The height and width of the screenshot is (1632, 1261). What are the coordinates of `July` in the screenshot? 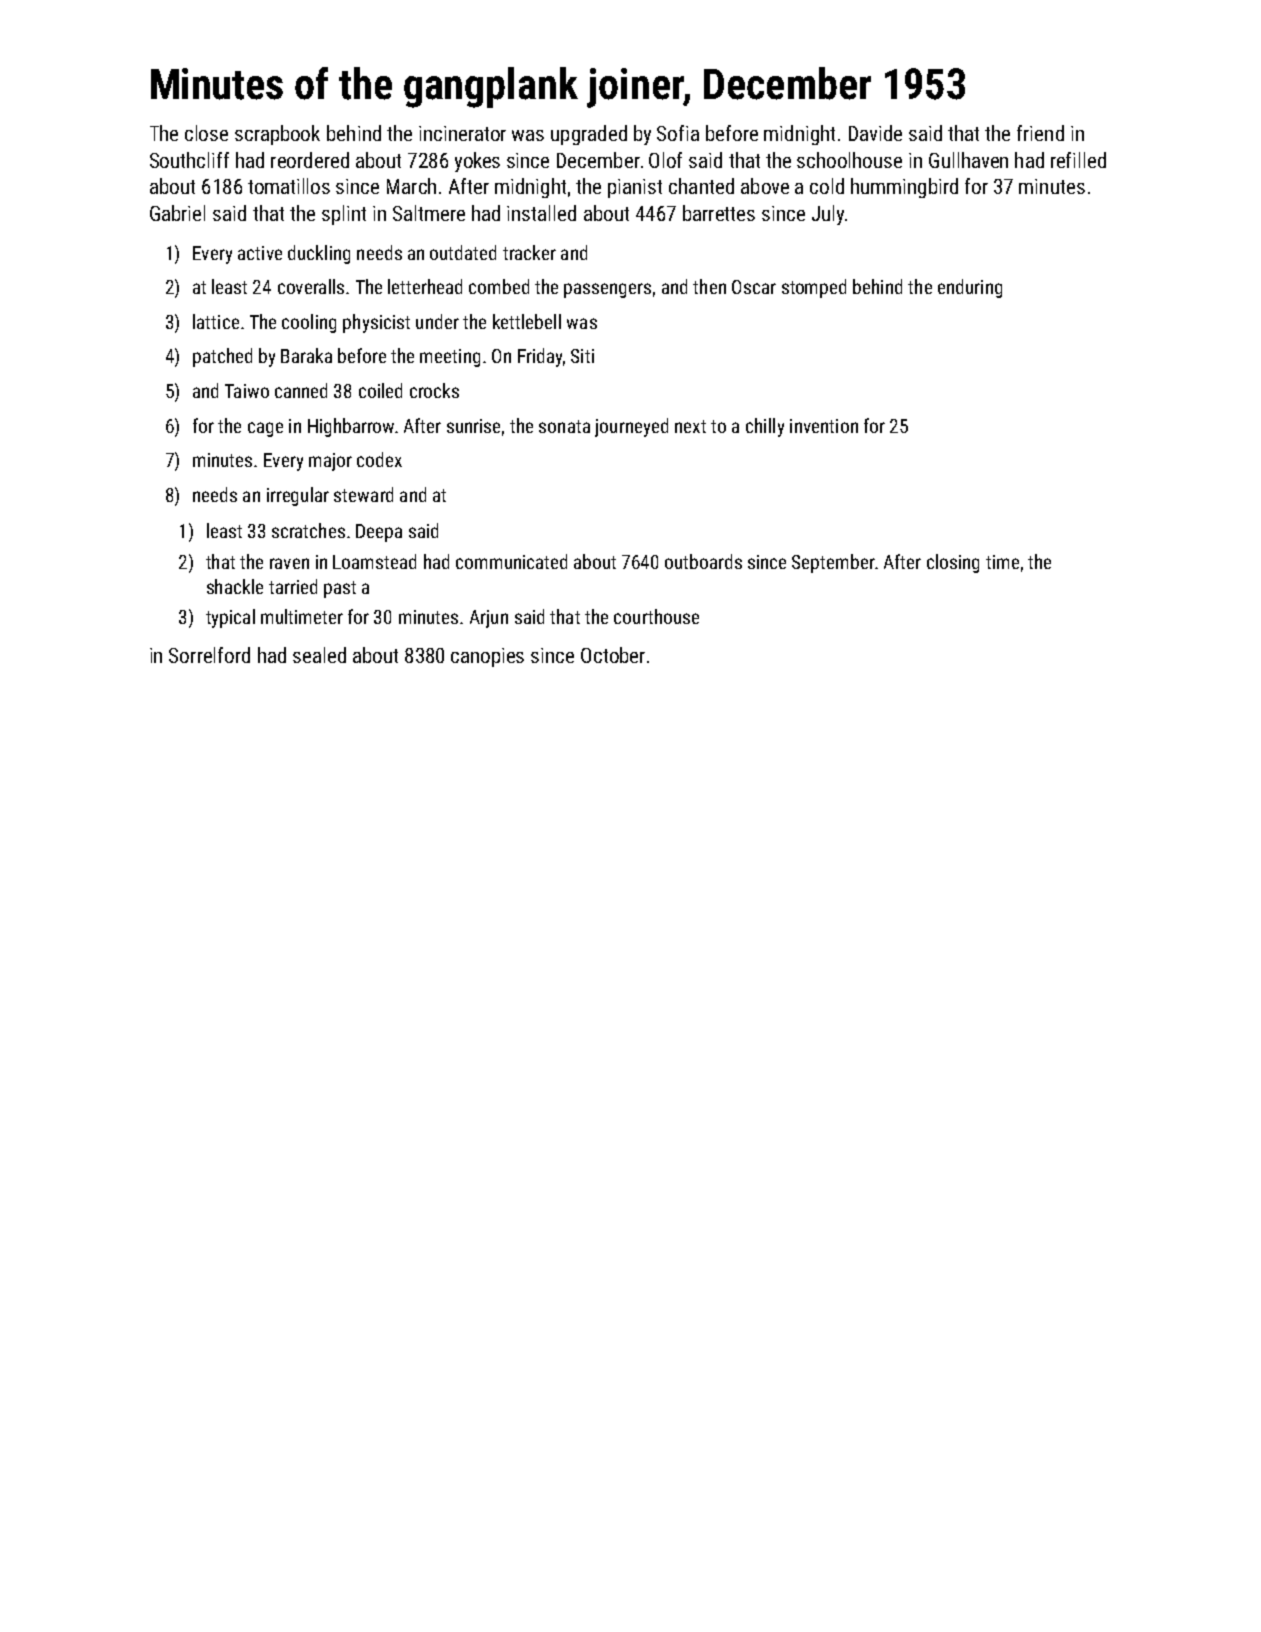 It's located at (828, 215).
